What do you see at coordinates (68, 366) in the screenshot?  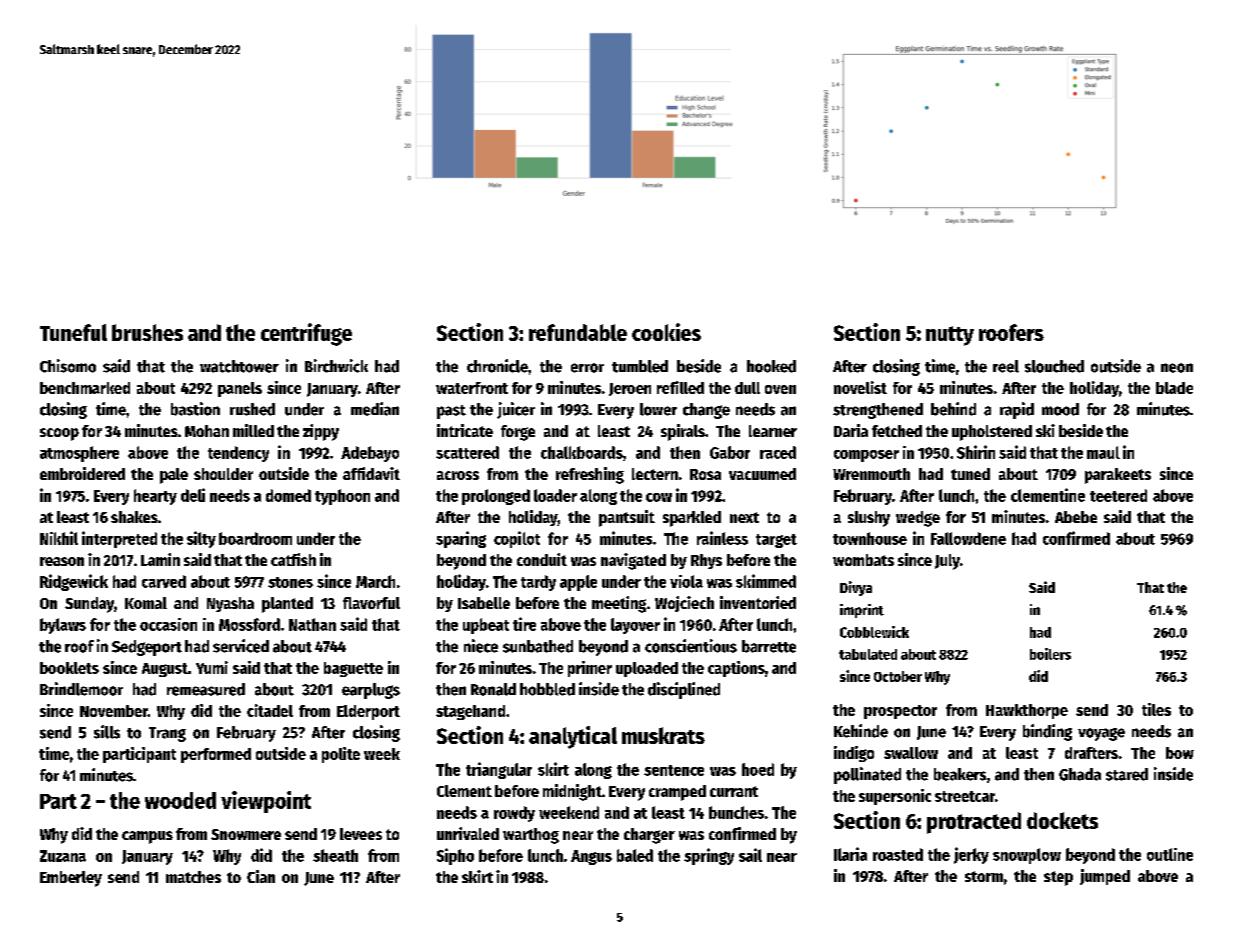 I see `Chisomo` at bounding box center [68, 366].
